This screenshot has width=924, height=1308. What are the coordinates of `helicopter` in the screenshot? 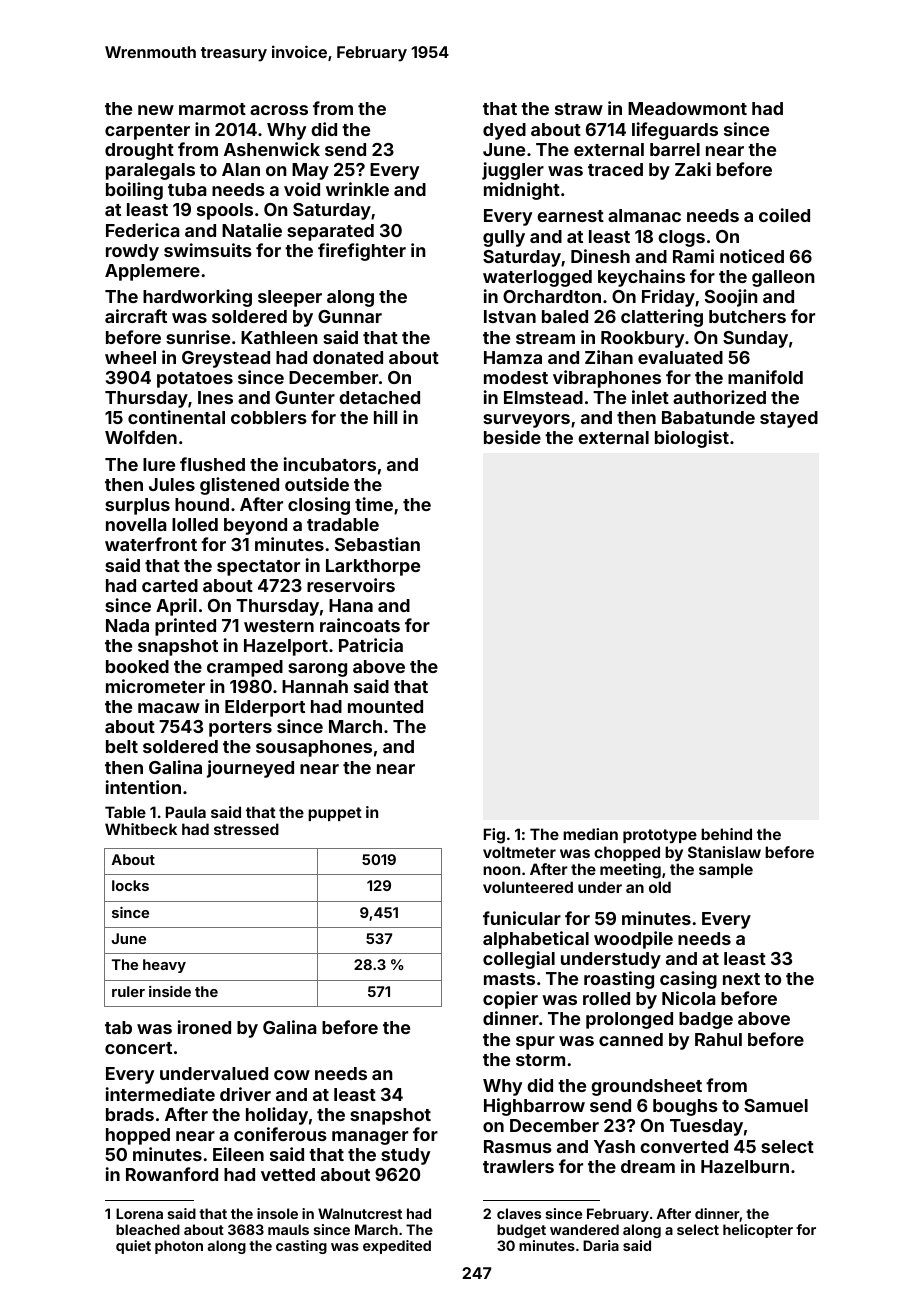 It's located at (758, 1231).
